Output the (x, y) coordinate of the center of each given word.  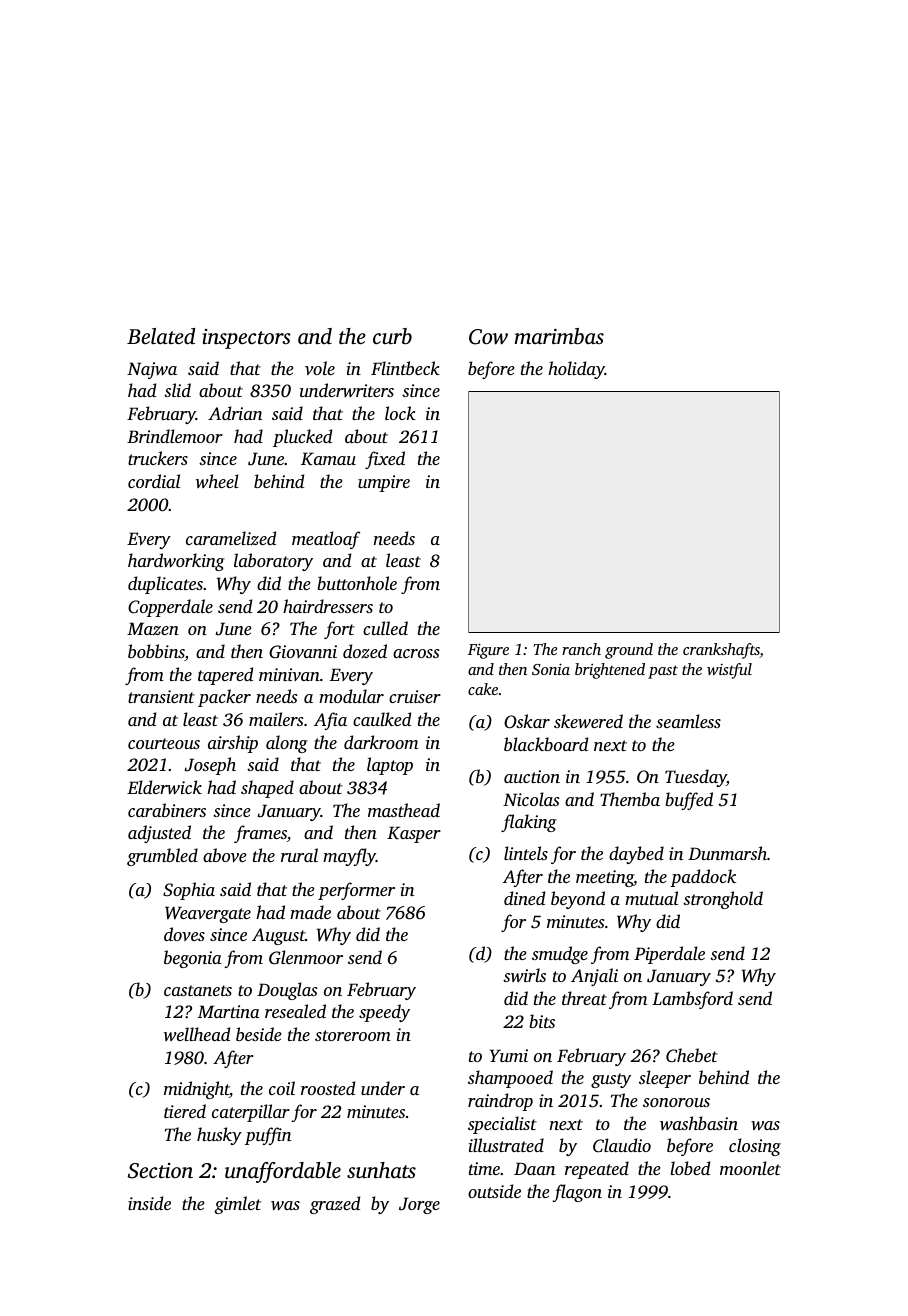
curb (392, 336)
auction (532, 776)
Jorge (419, 1205)
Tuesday (696, 778)
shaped (267, 789)
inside (149, 1203)
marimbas (559, 336)
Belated (161, 336)
